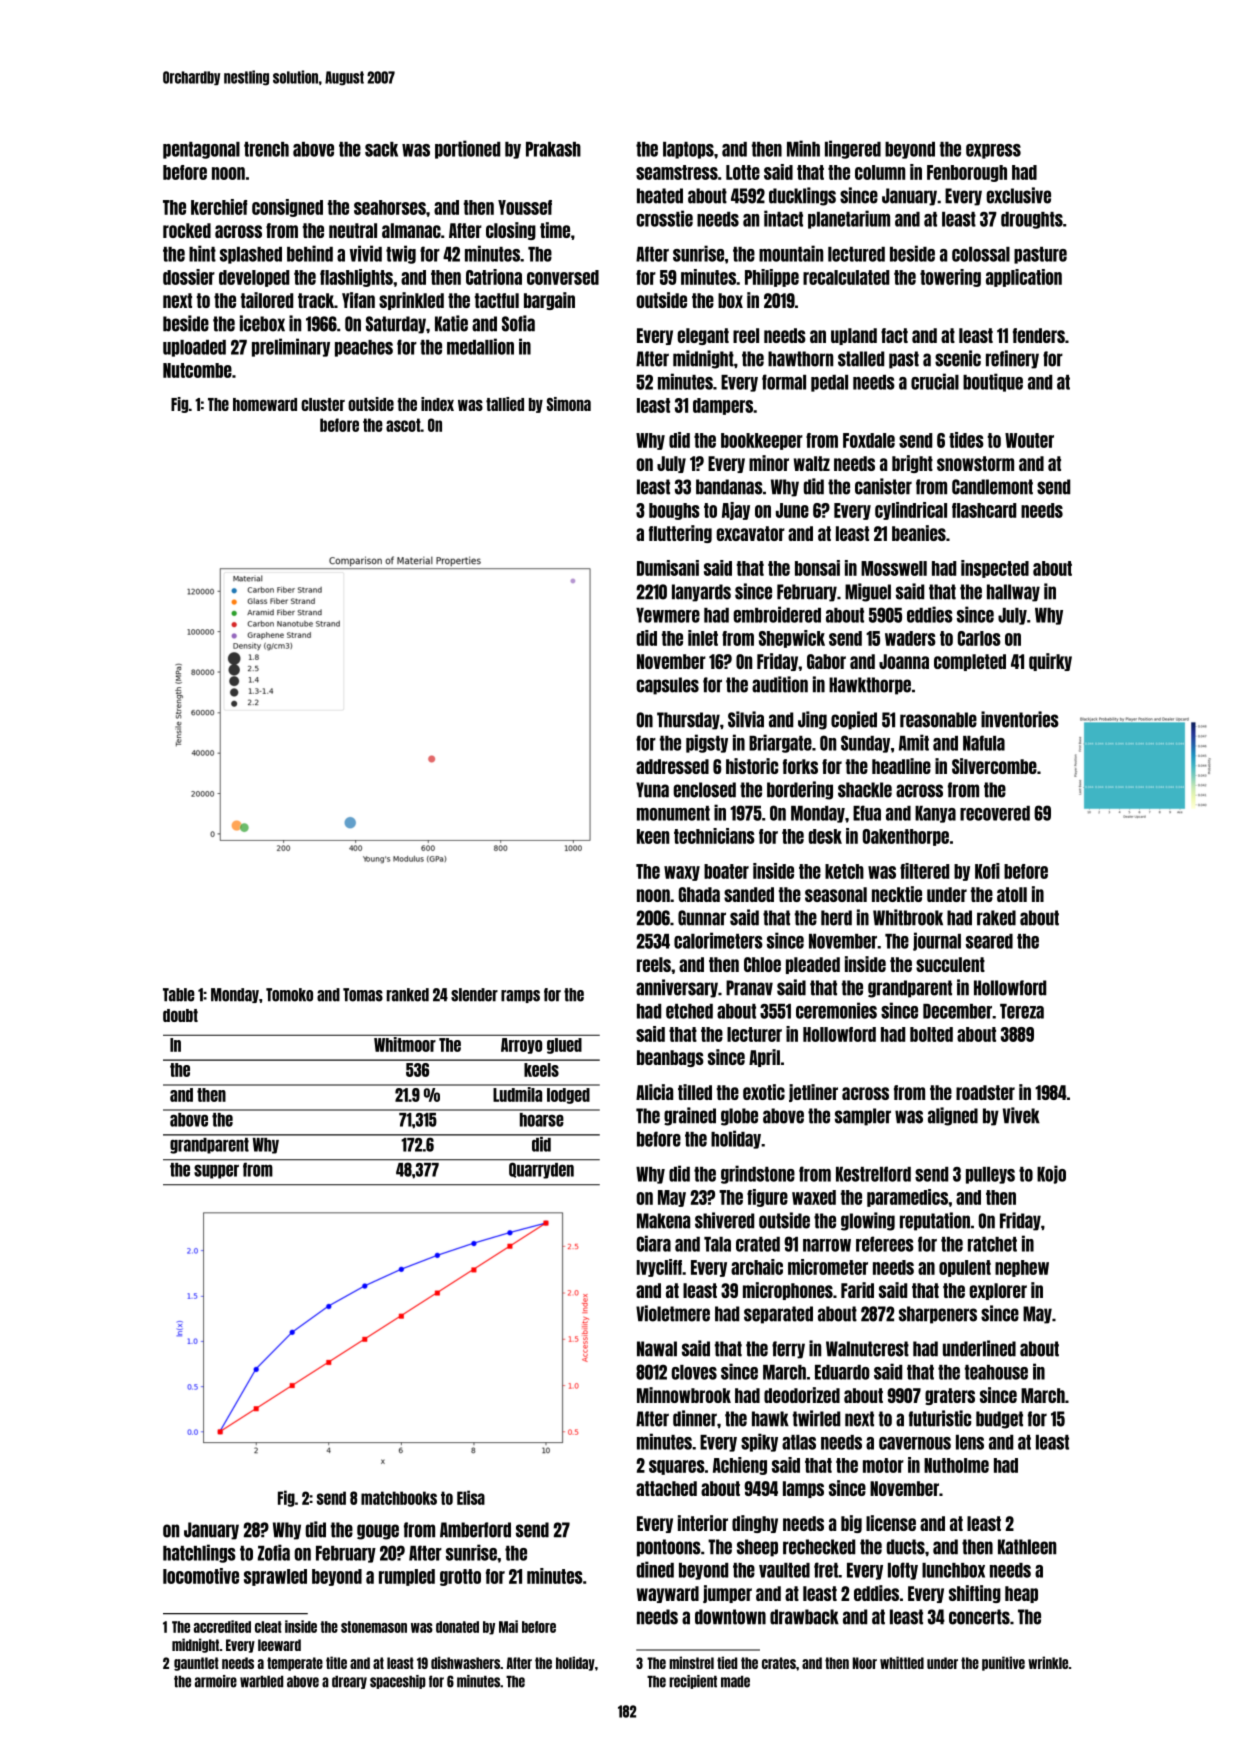 This screenshot has width=1236, height=1748. I want to click on bonsai, so click(817, 568).
